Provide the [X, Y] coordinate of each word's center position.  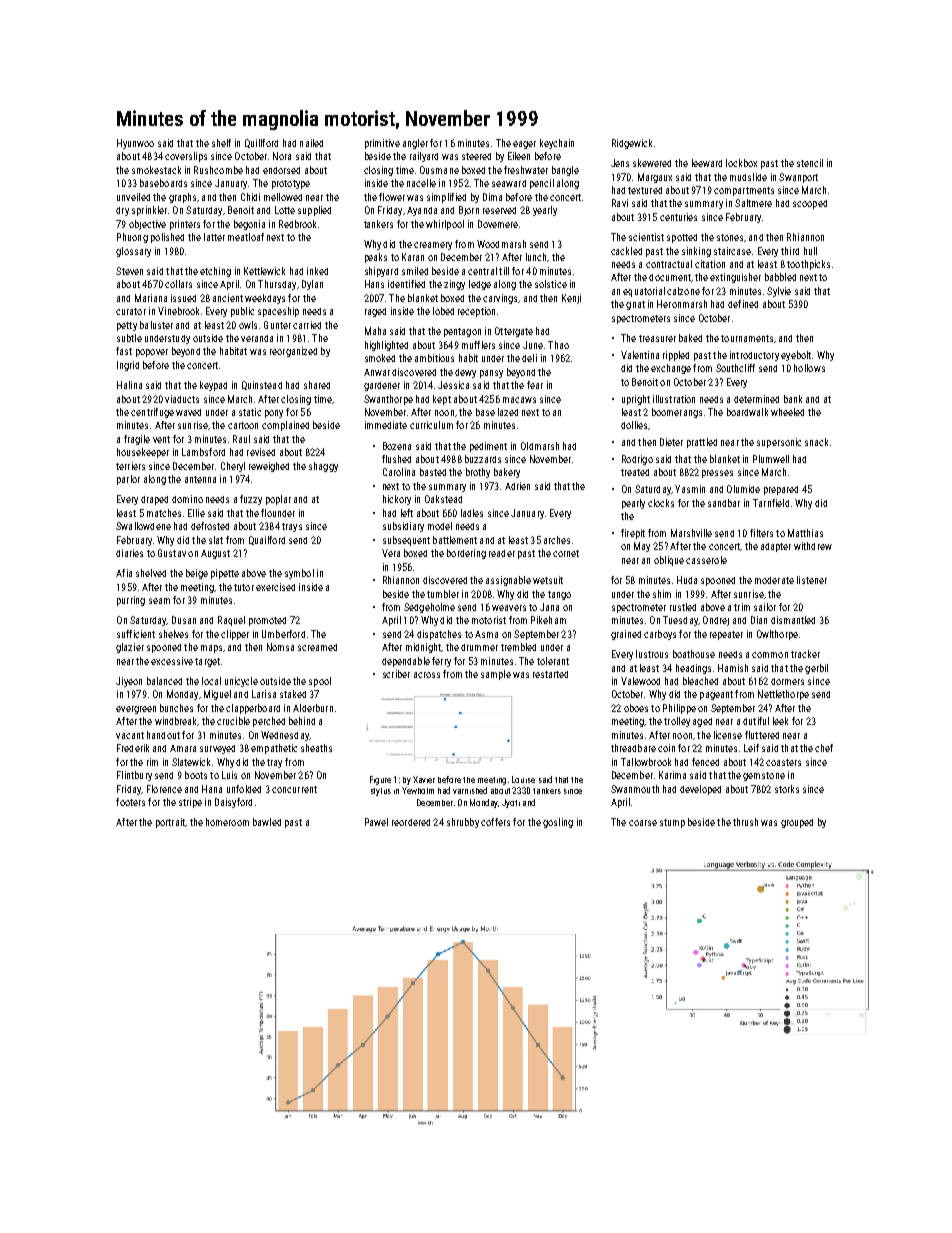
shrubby [463, 823]
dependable [406, 662]
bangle [565, 171]
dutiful [756, 721]
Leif [751, 748]
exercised [275, 587]
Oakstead [443, 499]
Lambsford [203, 452]
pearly [633, 504]
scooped [810, 204]
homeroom [227, 822]
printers [185, 225]
